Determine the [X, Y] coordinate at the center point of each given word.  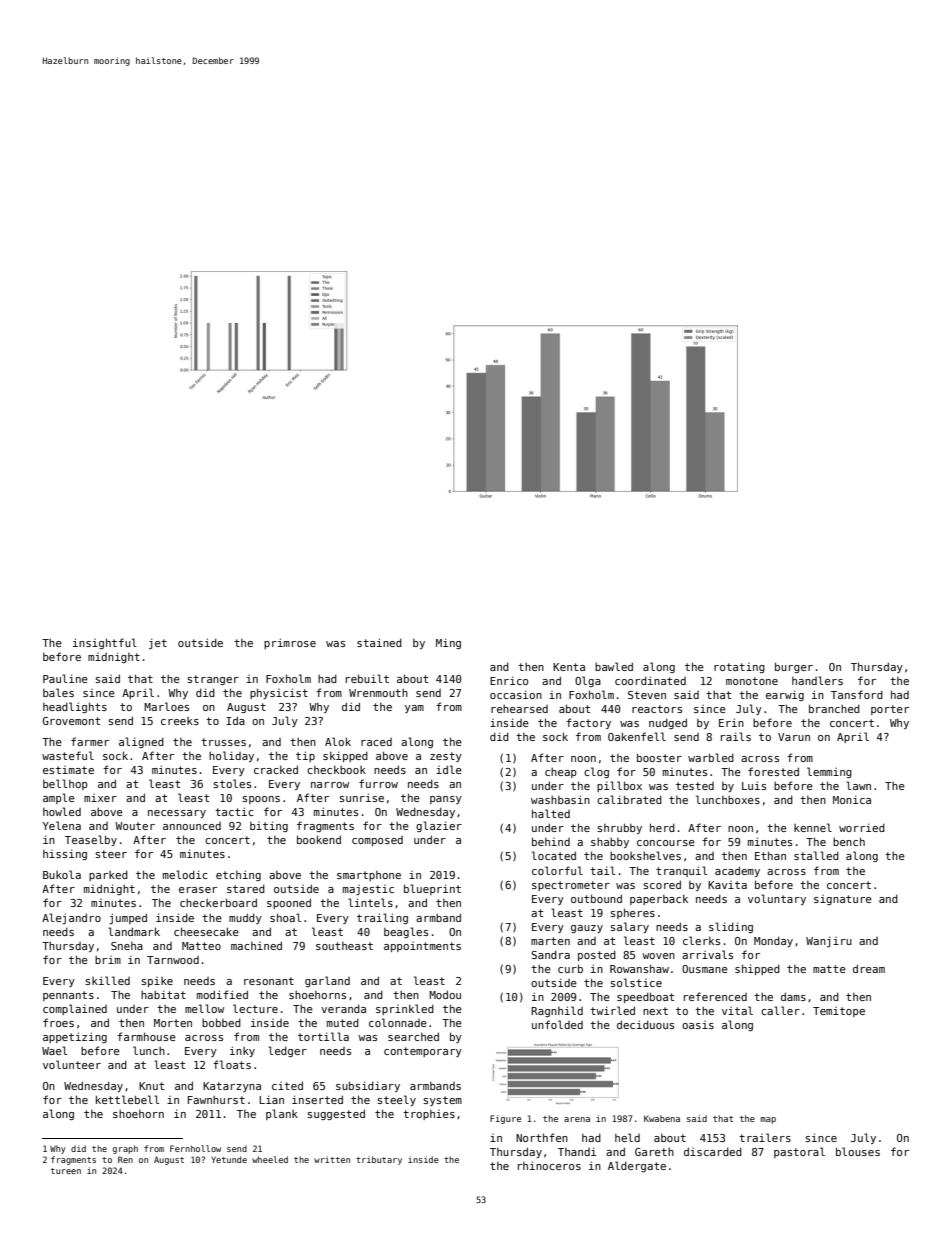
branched [834, 708]
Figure [505, 1119]
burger [794, 667]
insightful [105, 643]
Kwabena [662, 1118]
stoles [232, 783]
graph [125, 1149]
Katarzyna [232, 1087]
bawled [614, 666]
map [768, 1120]
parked [108, 875]
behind [551, 841]
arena [577, 1119]
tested [695, 786]
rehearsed [519, 708]
